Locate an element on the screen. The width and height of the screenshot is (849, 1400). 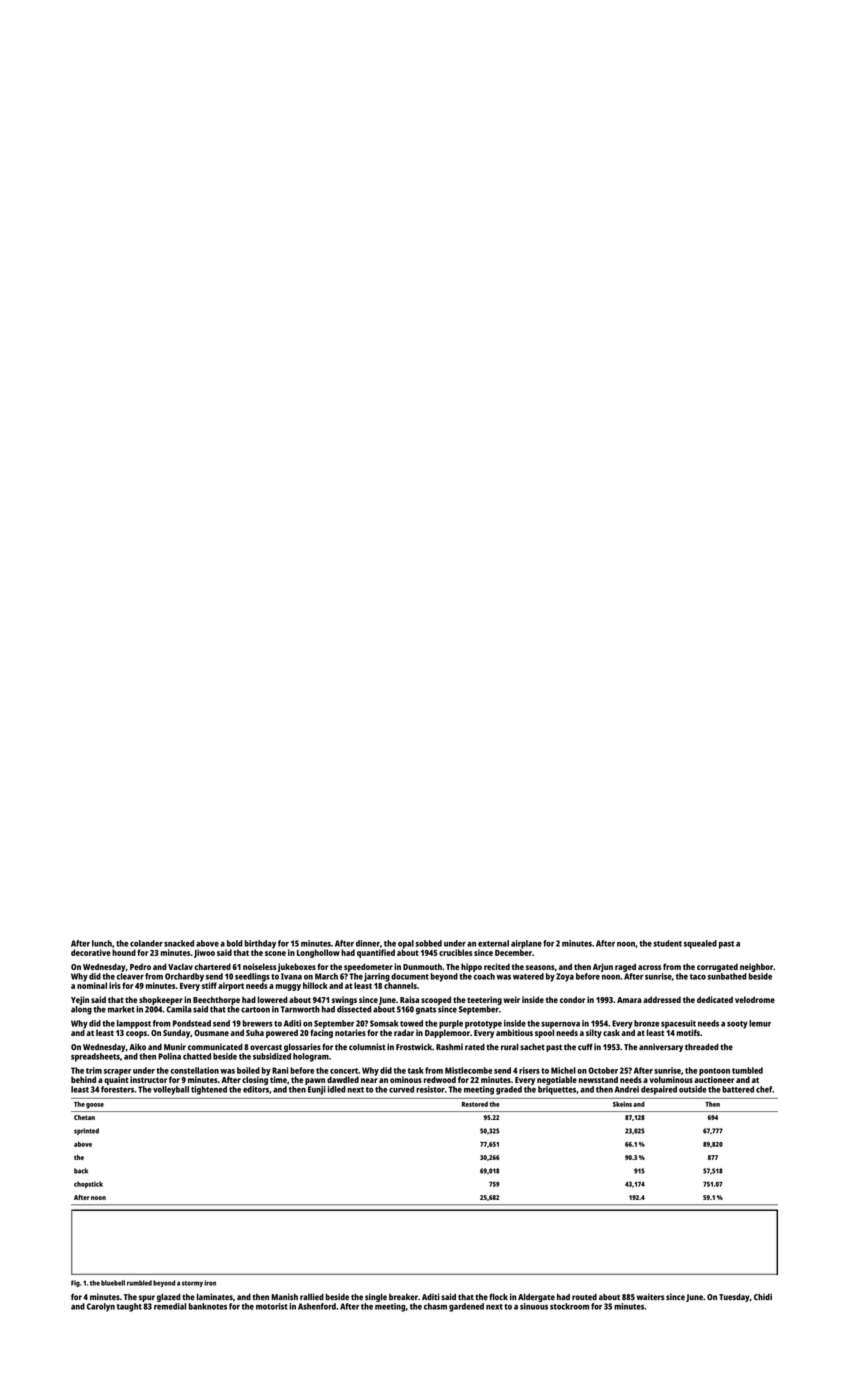
Restored is located at coordinates (475, 1104).
